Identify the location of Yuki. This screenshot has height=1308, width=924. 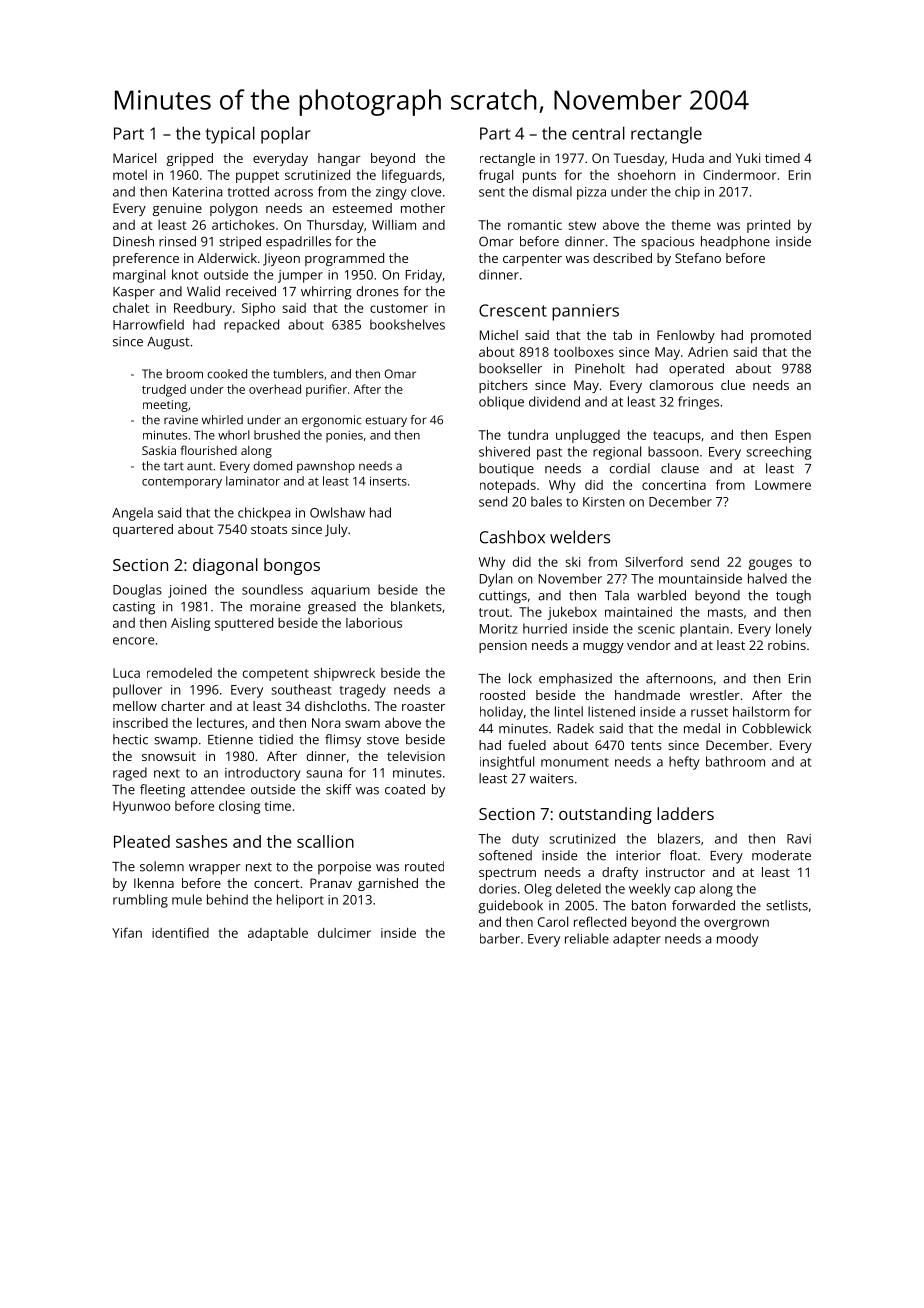
(748, 158).
